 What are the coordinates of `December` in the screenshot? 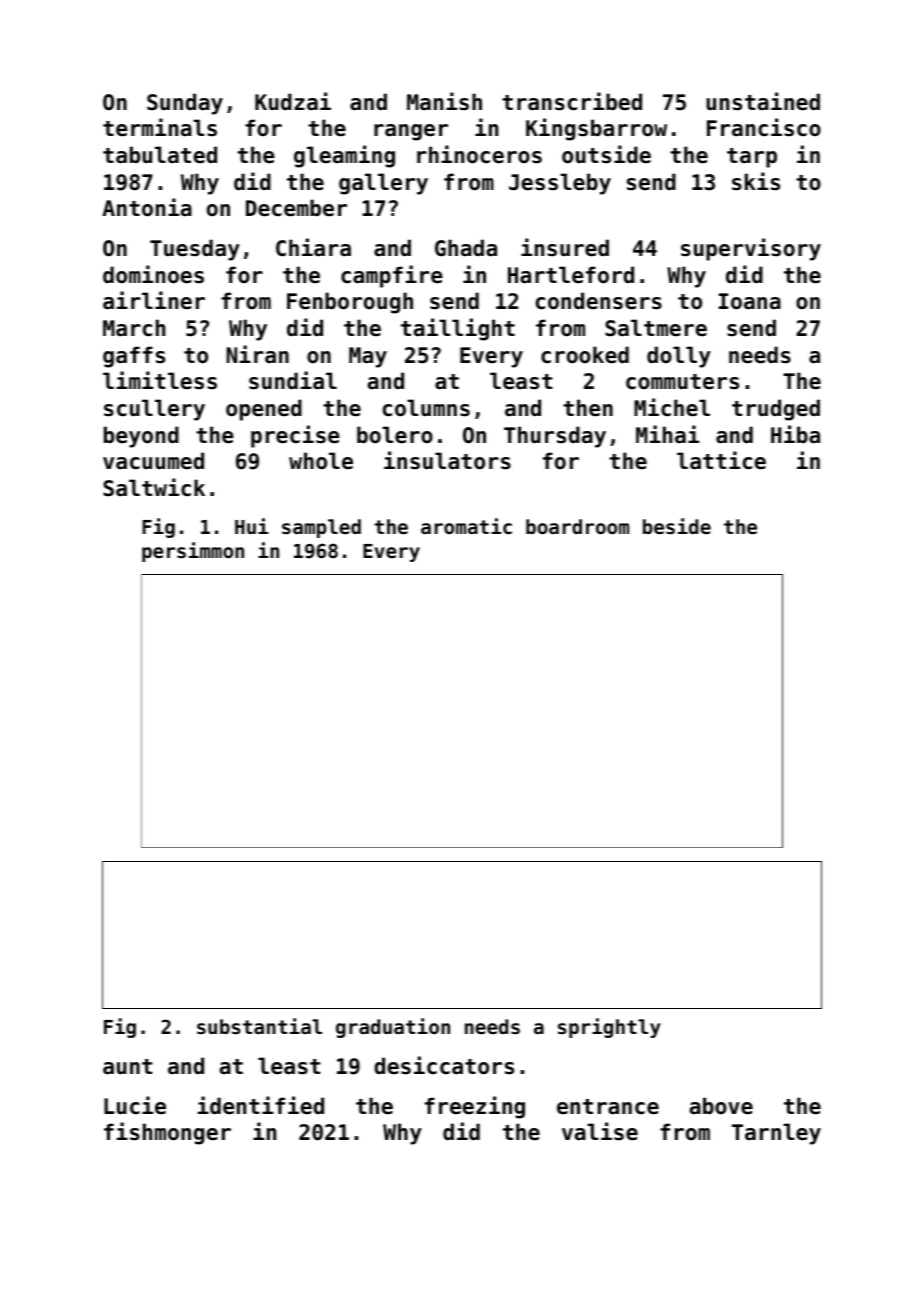 It's located at (296, 208).
